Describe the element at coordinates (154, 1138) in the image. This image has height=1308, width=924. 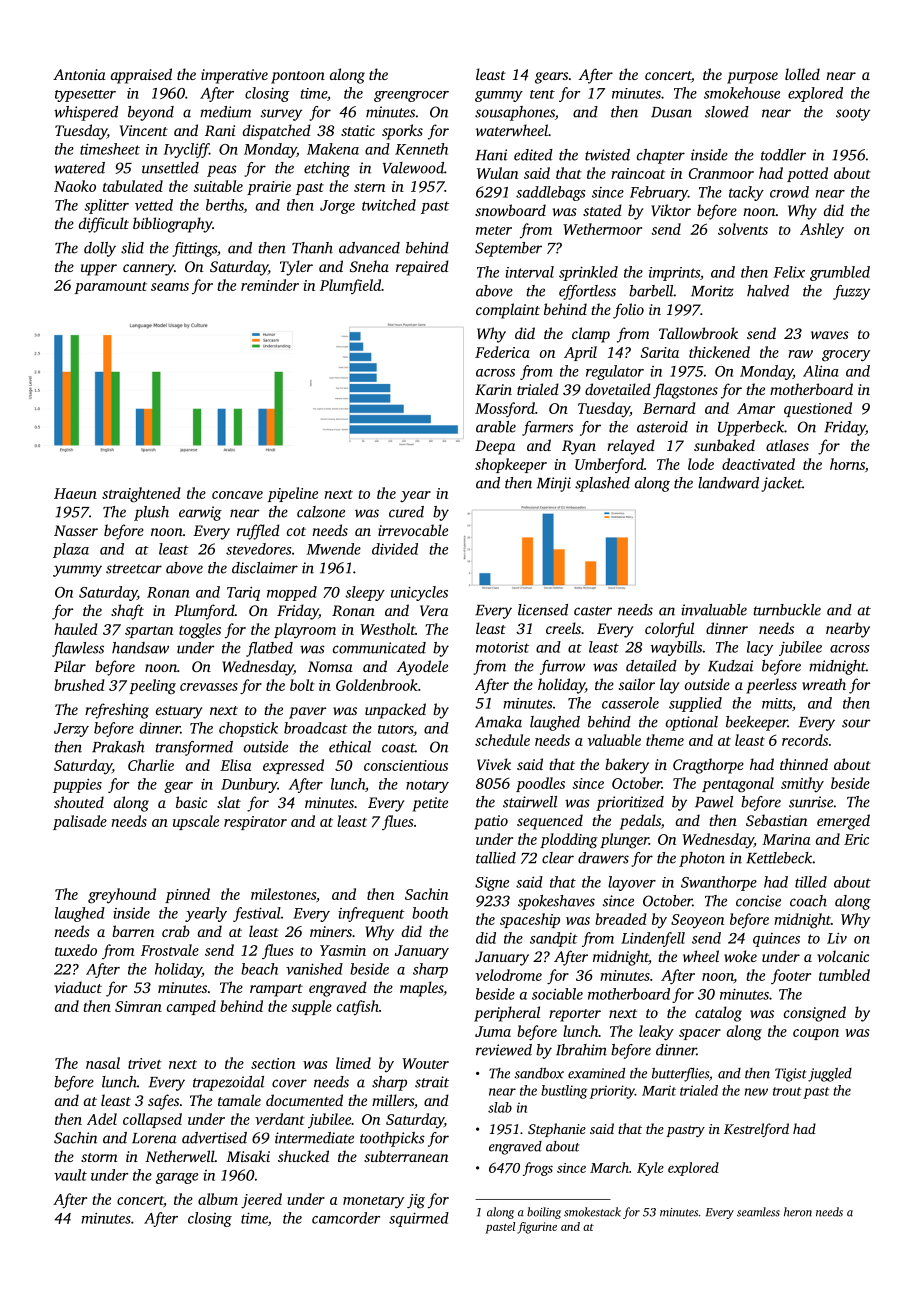
I see `Lorena` at that location.
